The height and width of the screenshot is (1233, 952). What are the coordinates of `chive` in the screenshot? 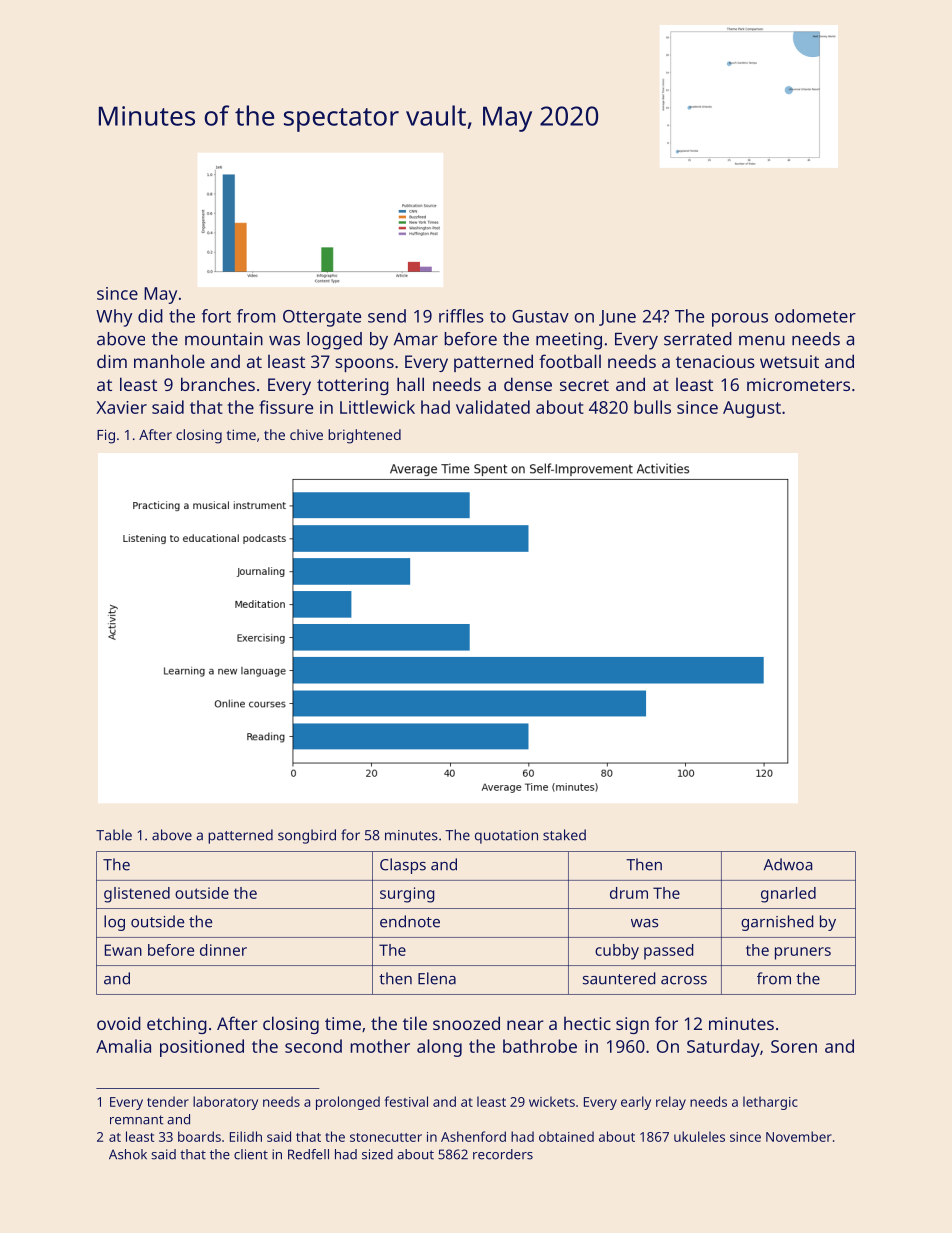 It's located at (306, 434).
